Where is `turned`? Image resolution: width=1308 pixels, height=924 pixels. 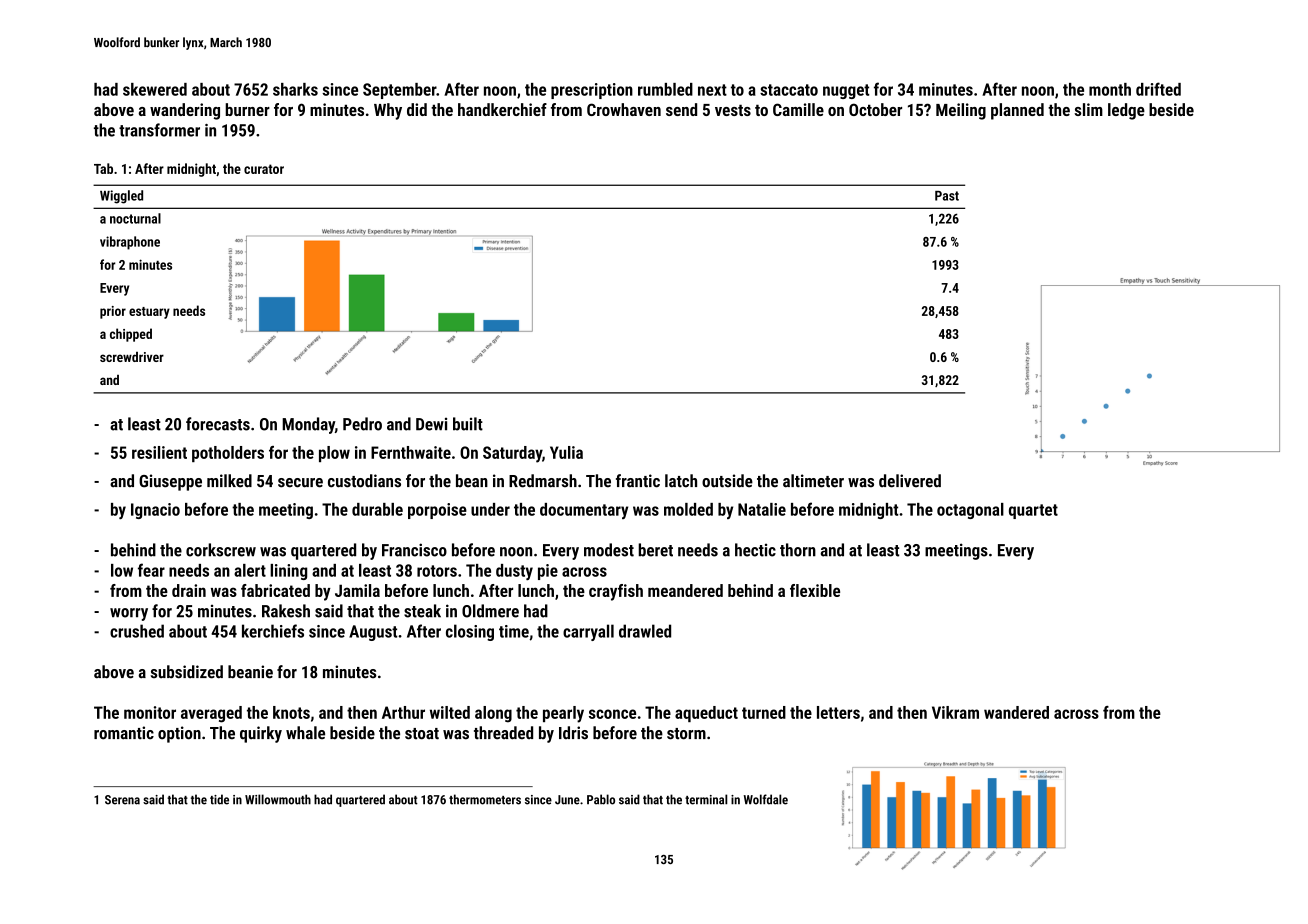
turned is located at coordinates (764, 712).
